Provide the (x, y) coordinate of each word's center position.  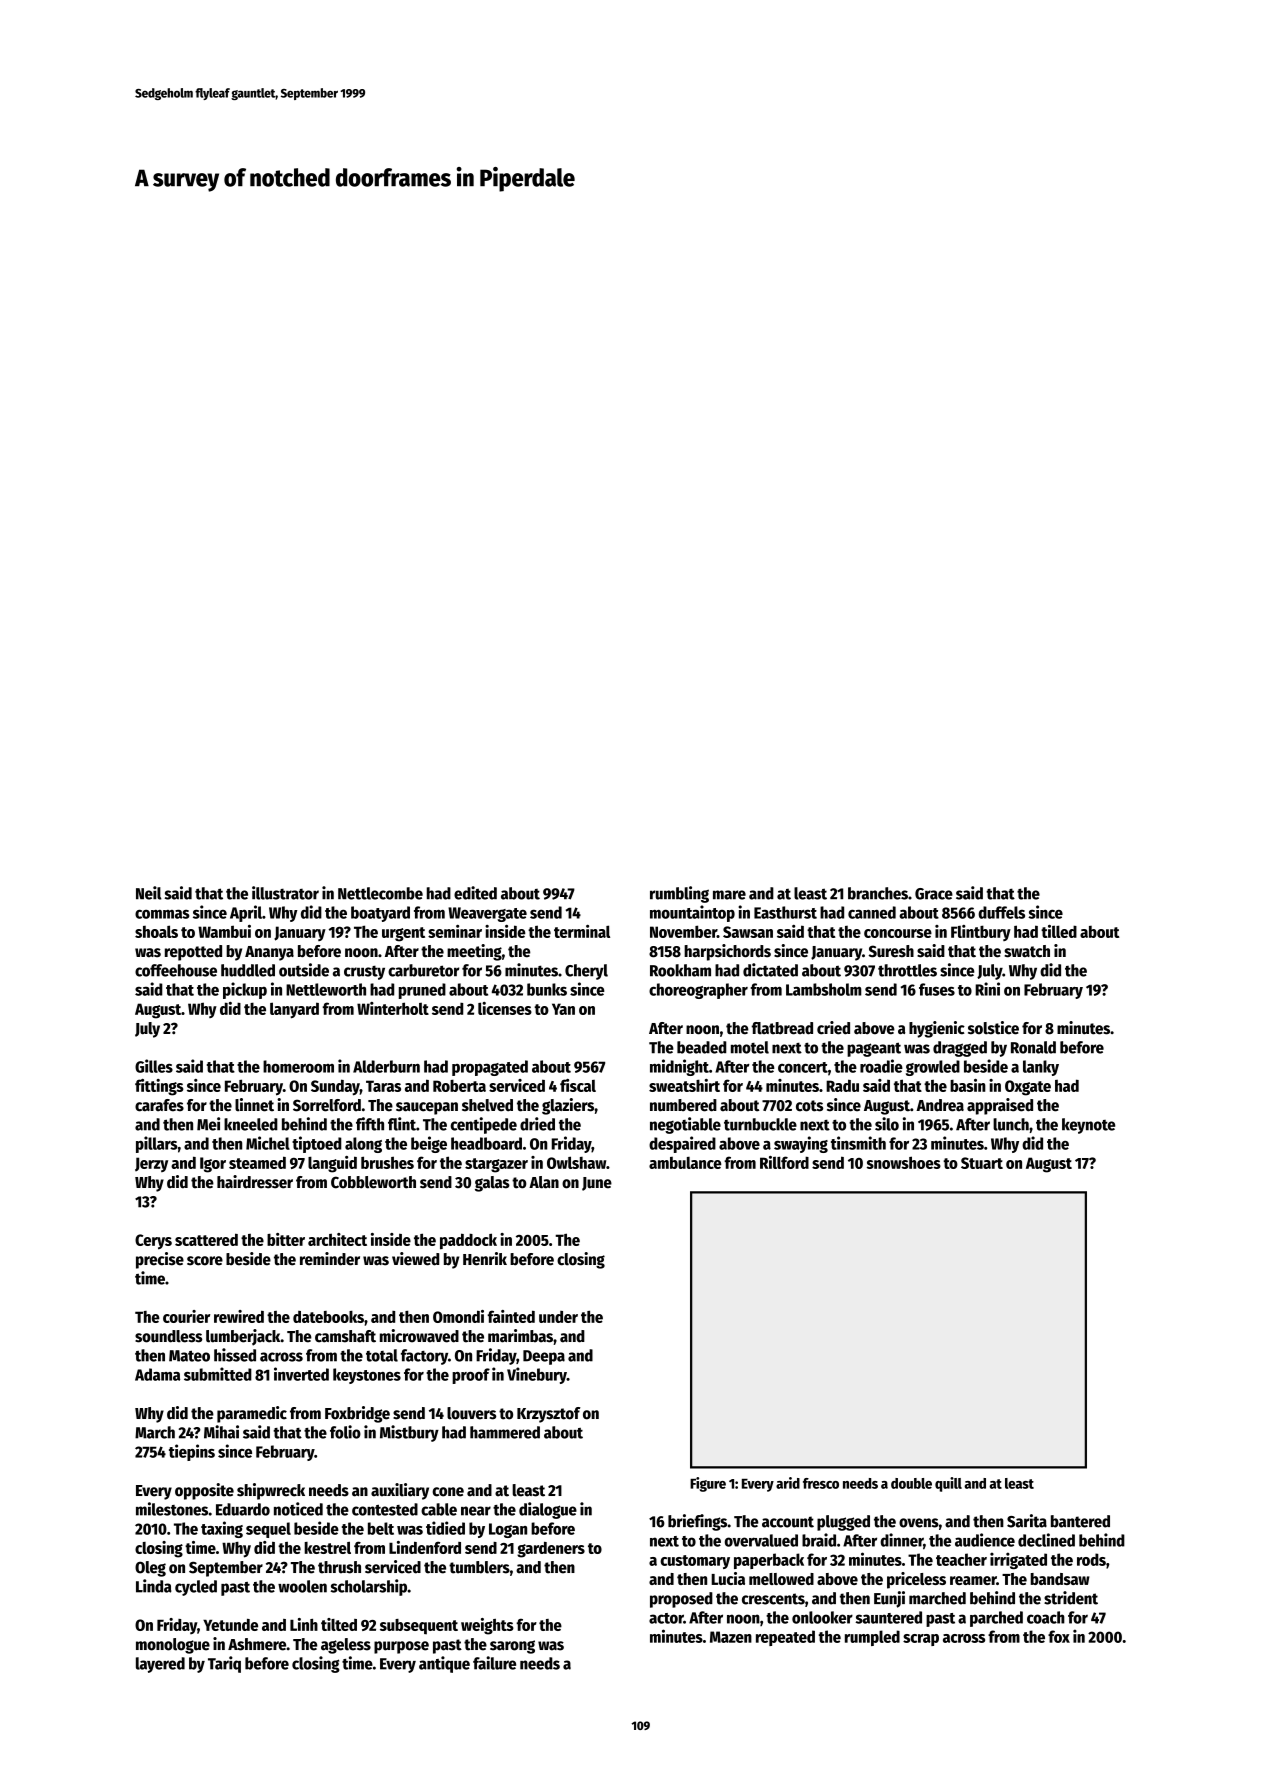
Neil (149, 893)
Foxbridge (357, 1414)
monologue (173, 1646)
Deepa (544, 1357)
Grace (934, 894)
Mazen (731, 1637)
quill (948, 1484)
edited (475, 893)
